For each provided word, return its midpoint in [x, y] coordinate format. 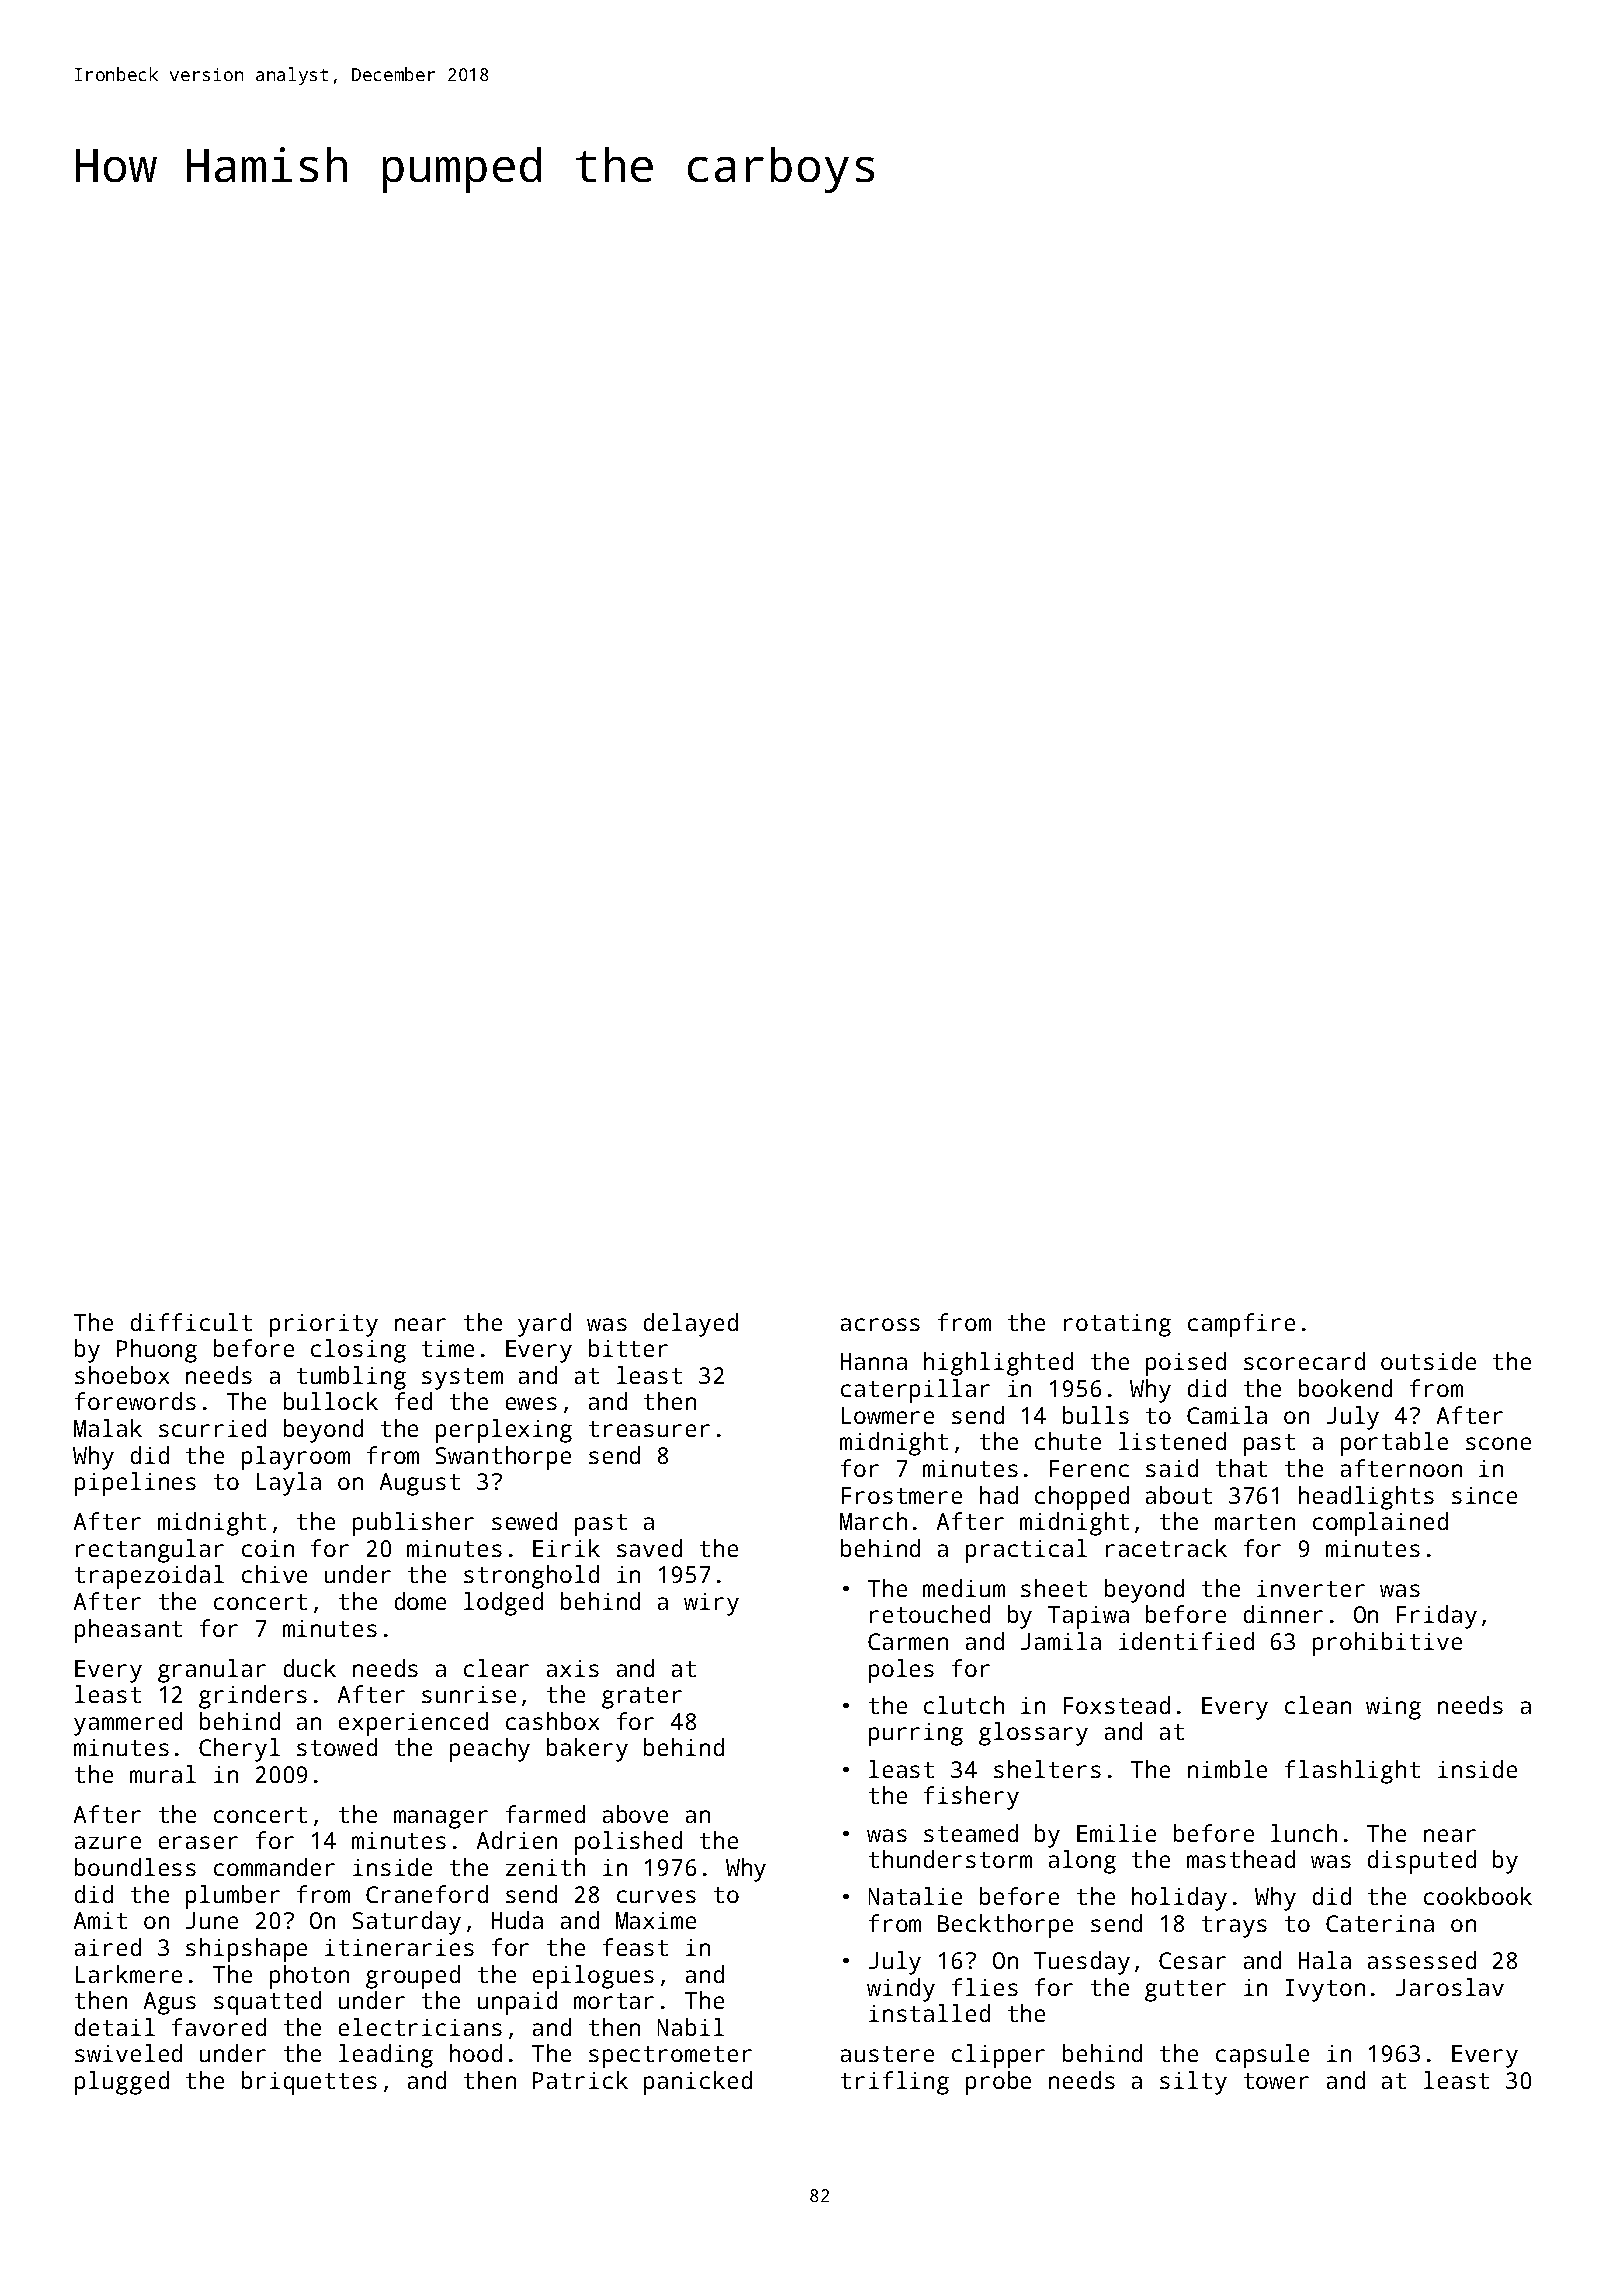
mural [163, 1774]
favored [219, 2027]
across [880, 1324]
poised [1186, 1364]
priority [324, 1325]
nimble [1227, 1769]
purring [916, 1734]
